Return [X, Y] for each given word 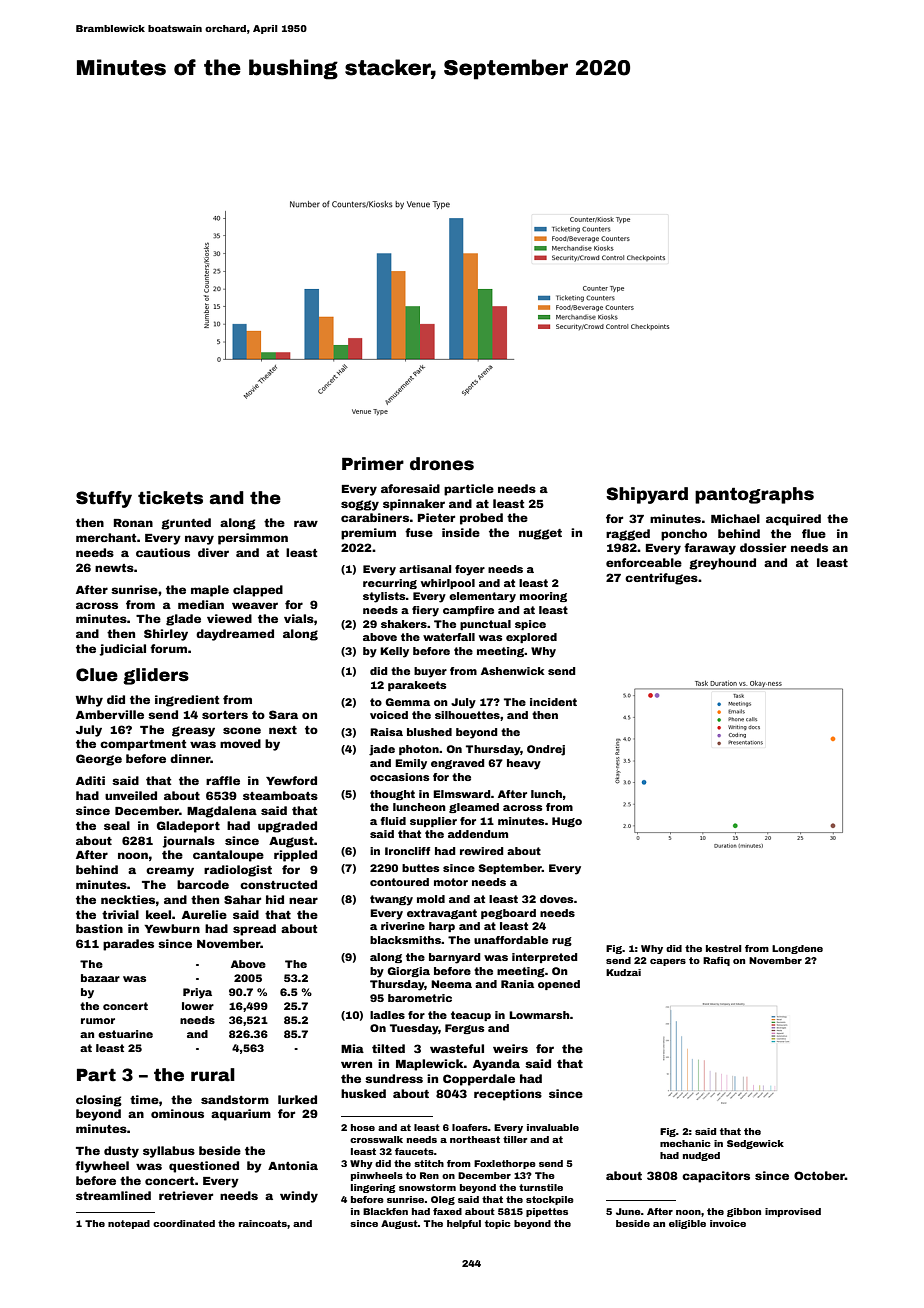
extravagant [442, 914]
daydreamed [235, 635]
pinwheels [377, 1176]
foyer [470, 570]
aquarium [241, 1115]
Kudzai [623, 972]
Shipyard [647, 495]
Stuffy [104, 499]
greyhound [722, 564]
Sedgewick [755, 1144]
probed [481, 519]
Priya [197, 993]
